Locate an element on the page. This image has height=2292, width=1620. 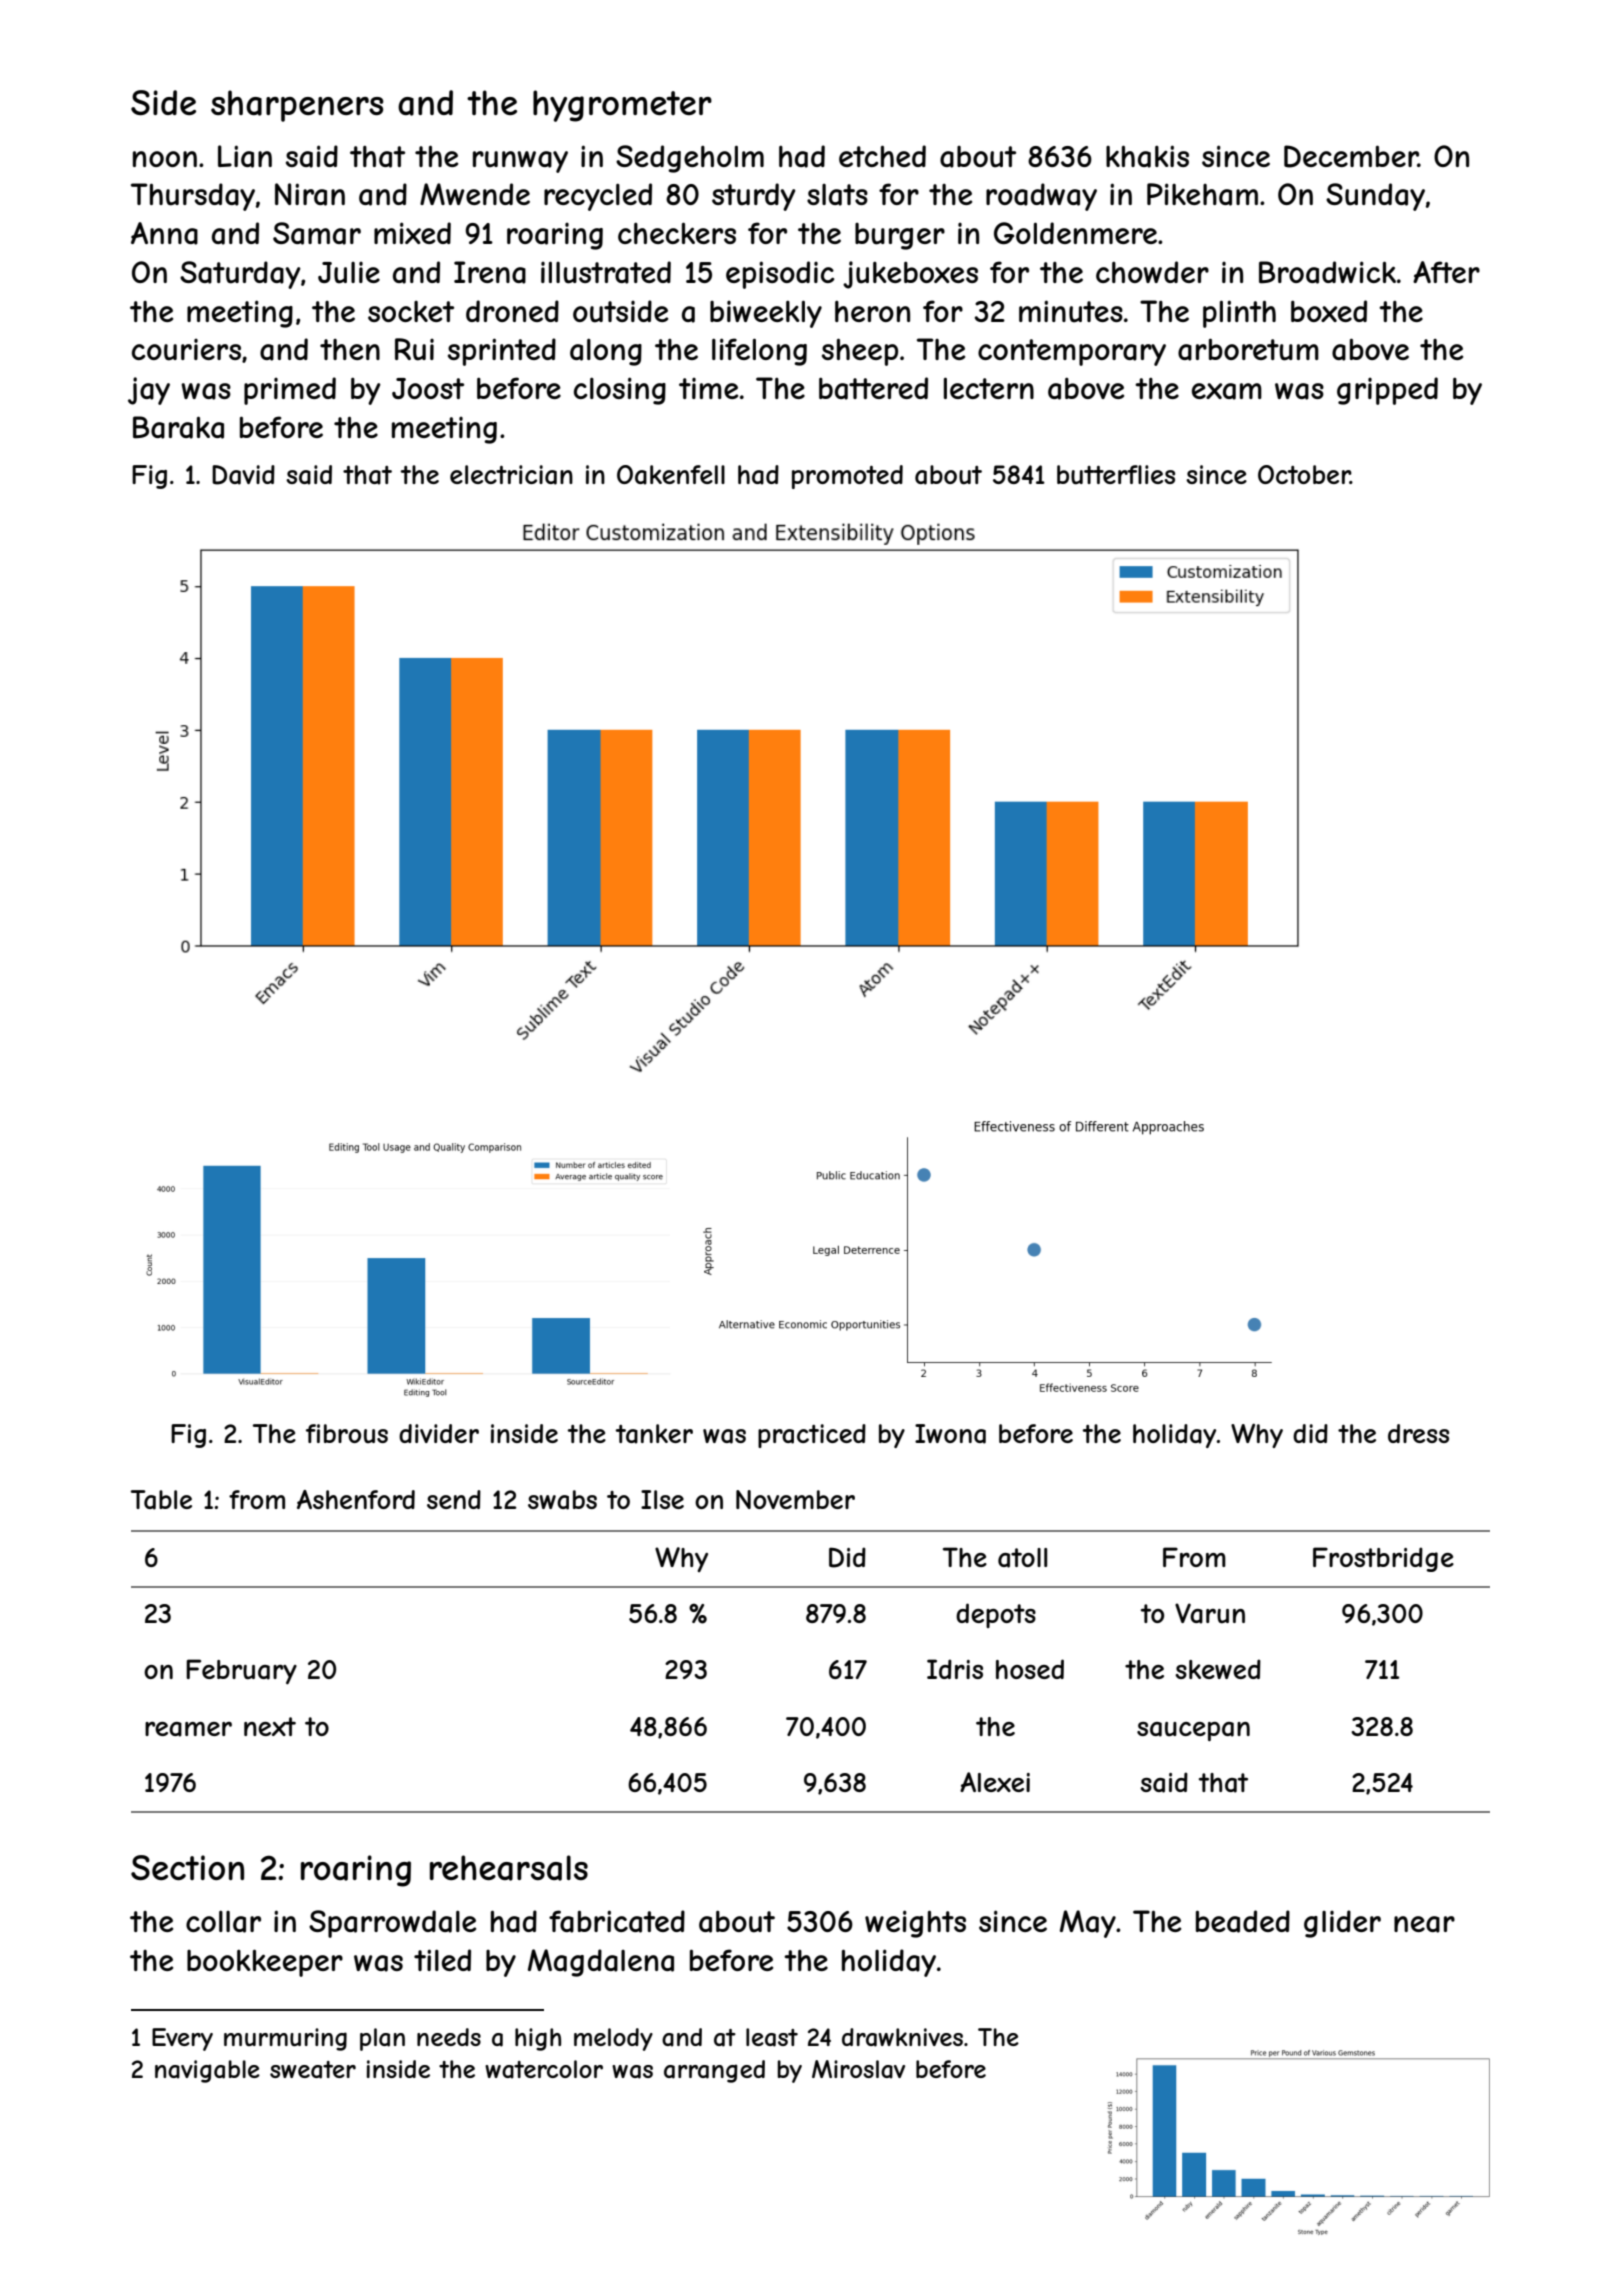
After is located at coordinates (1446, 272).
